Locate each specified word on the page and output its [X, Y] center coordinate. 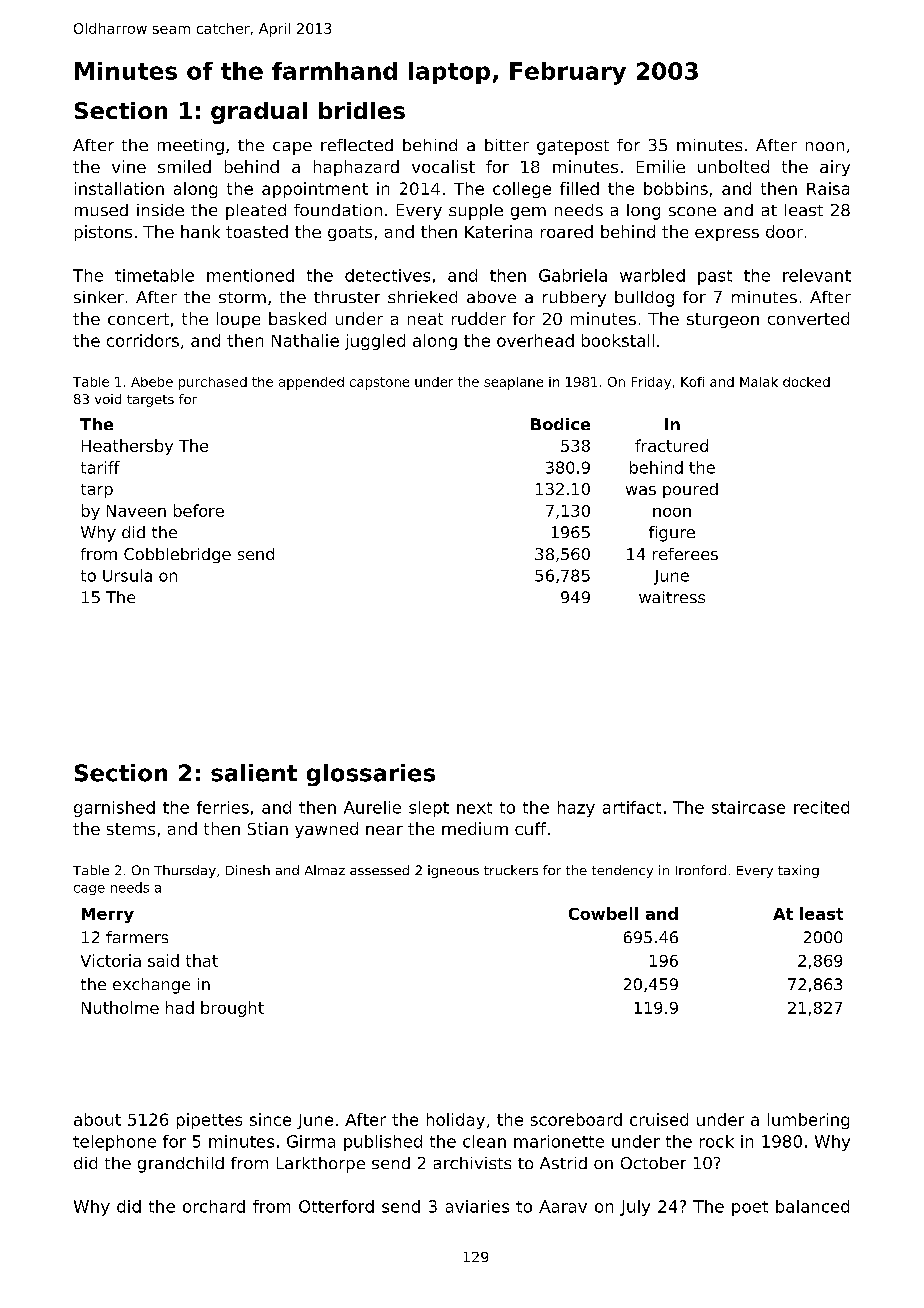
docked [806, 382]
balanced [812, 1206]
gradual [259, 113]
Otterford [336, 1206]
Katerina [498, 231]
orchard [214, 1206]
